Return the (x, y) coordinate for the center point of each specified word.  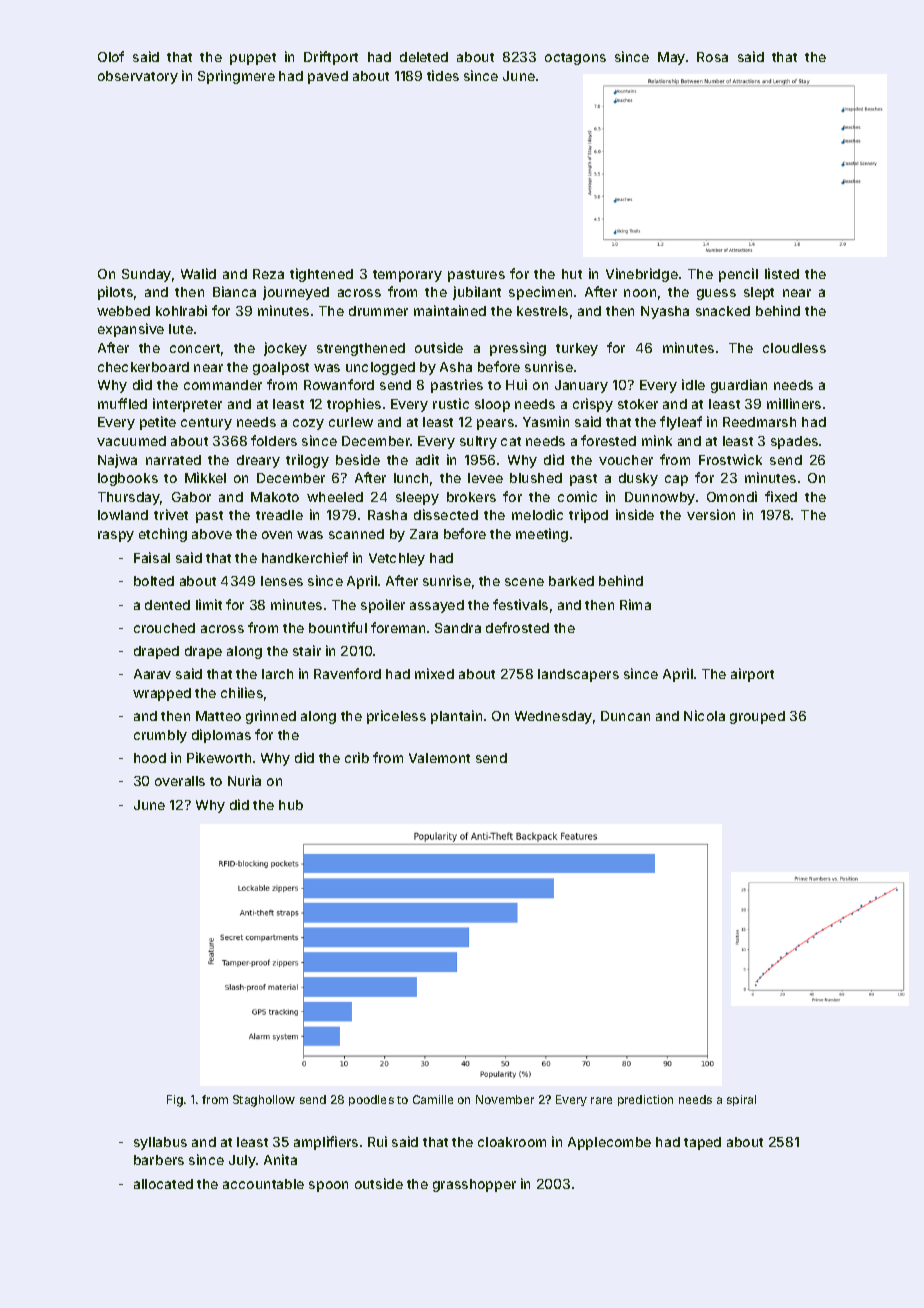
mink (657, 440)
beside (358, 459)
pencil (738, 275)
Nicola (704, 715)
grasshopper (474, 1185)
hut (572, 274)
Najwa (117, 461)
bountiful (338, 627)
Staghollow (264, 1101)
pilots (115, 293)
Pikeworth (219, 757)
